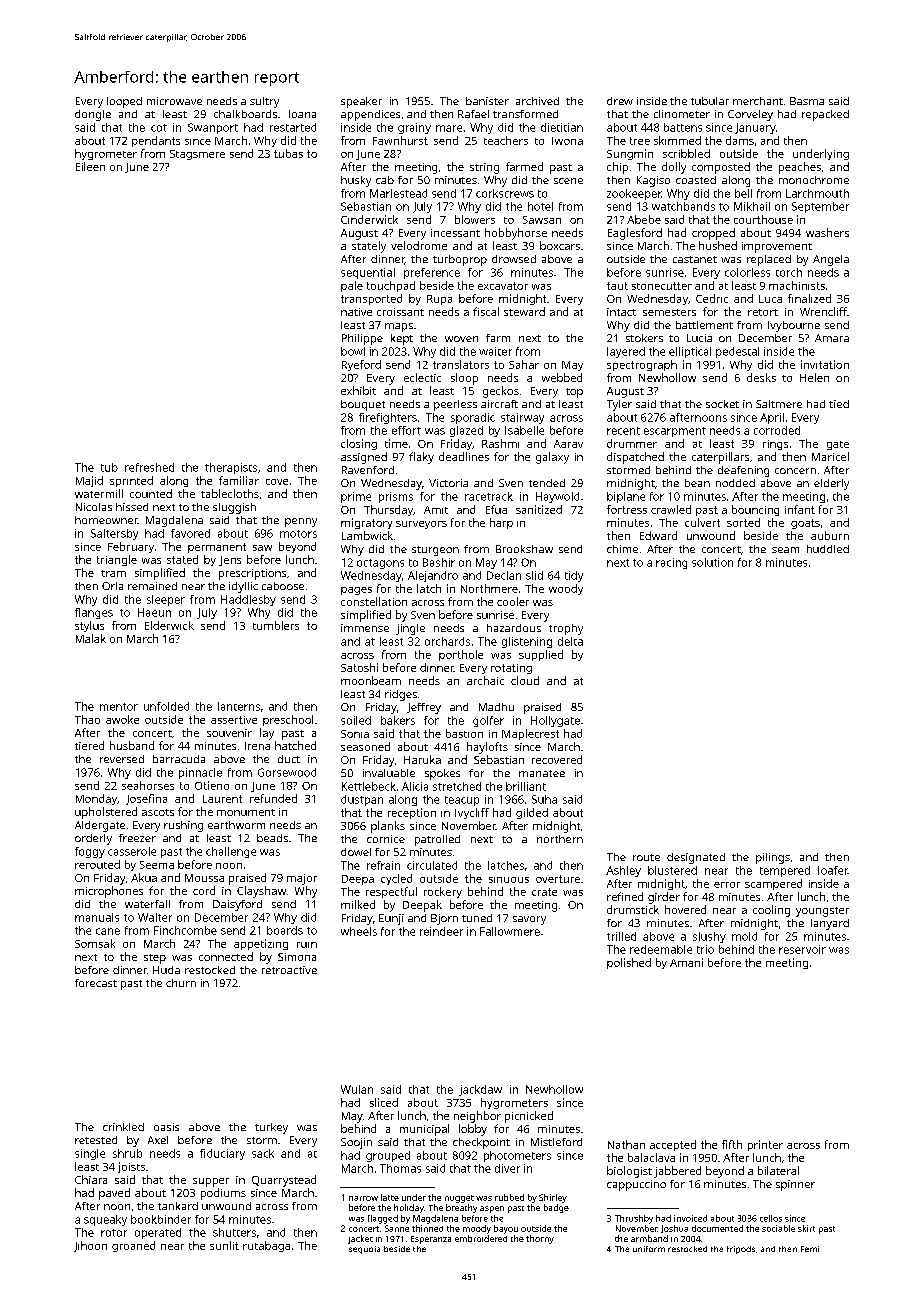 This screenshot has width=924, height=1308. What do you see at coordinates (825, 115) in the screenshot?
I see `repacked` at bounding box center [825, 115].
